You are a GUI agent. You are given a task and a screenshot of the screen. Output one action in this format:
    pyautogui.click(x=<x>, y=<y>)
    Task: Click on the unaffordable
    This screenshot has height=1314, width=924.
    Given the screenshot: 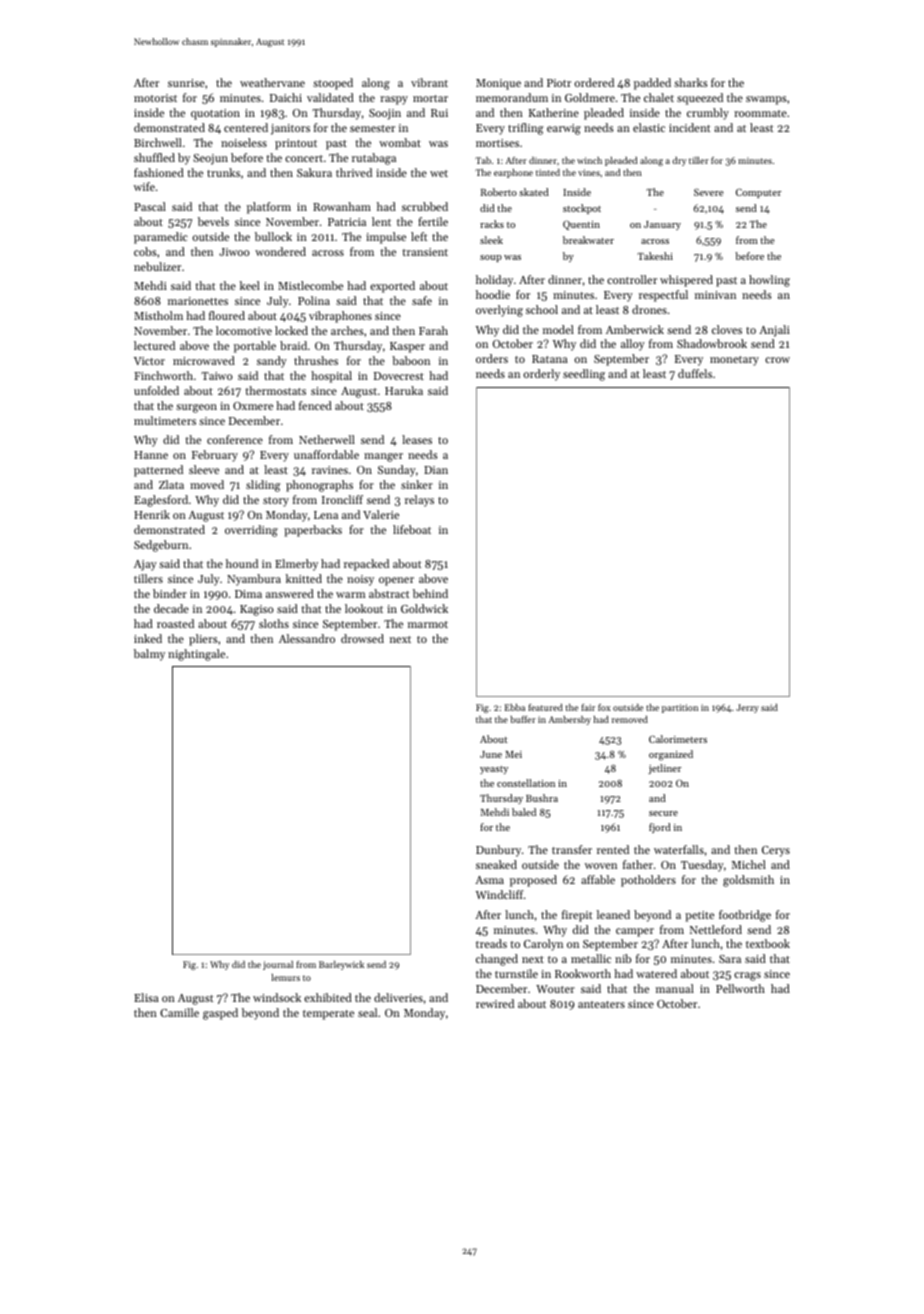 What is the action you would take?
    pyautogui.click(x=326, y=454)
